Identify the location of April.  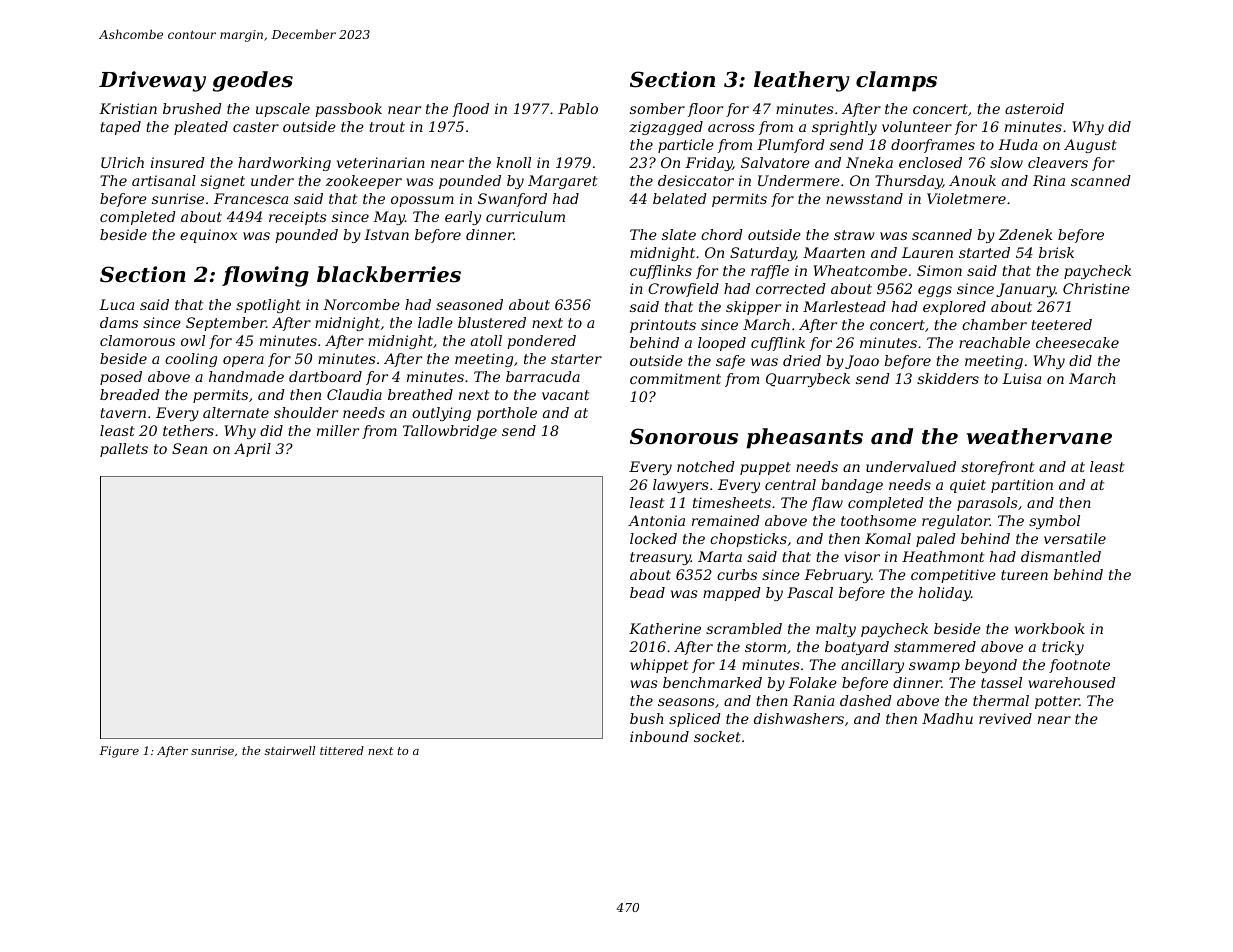
(252, 450).
